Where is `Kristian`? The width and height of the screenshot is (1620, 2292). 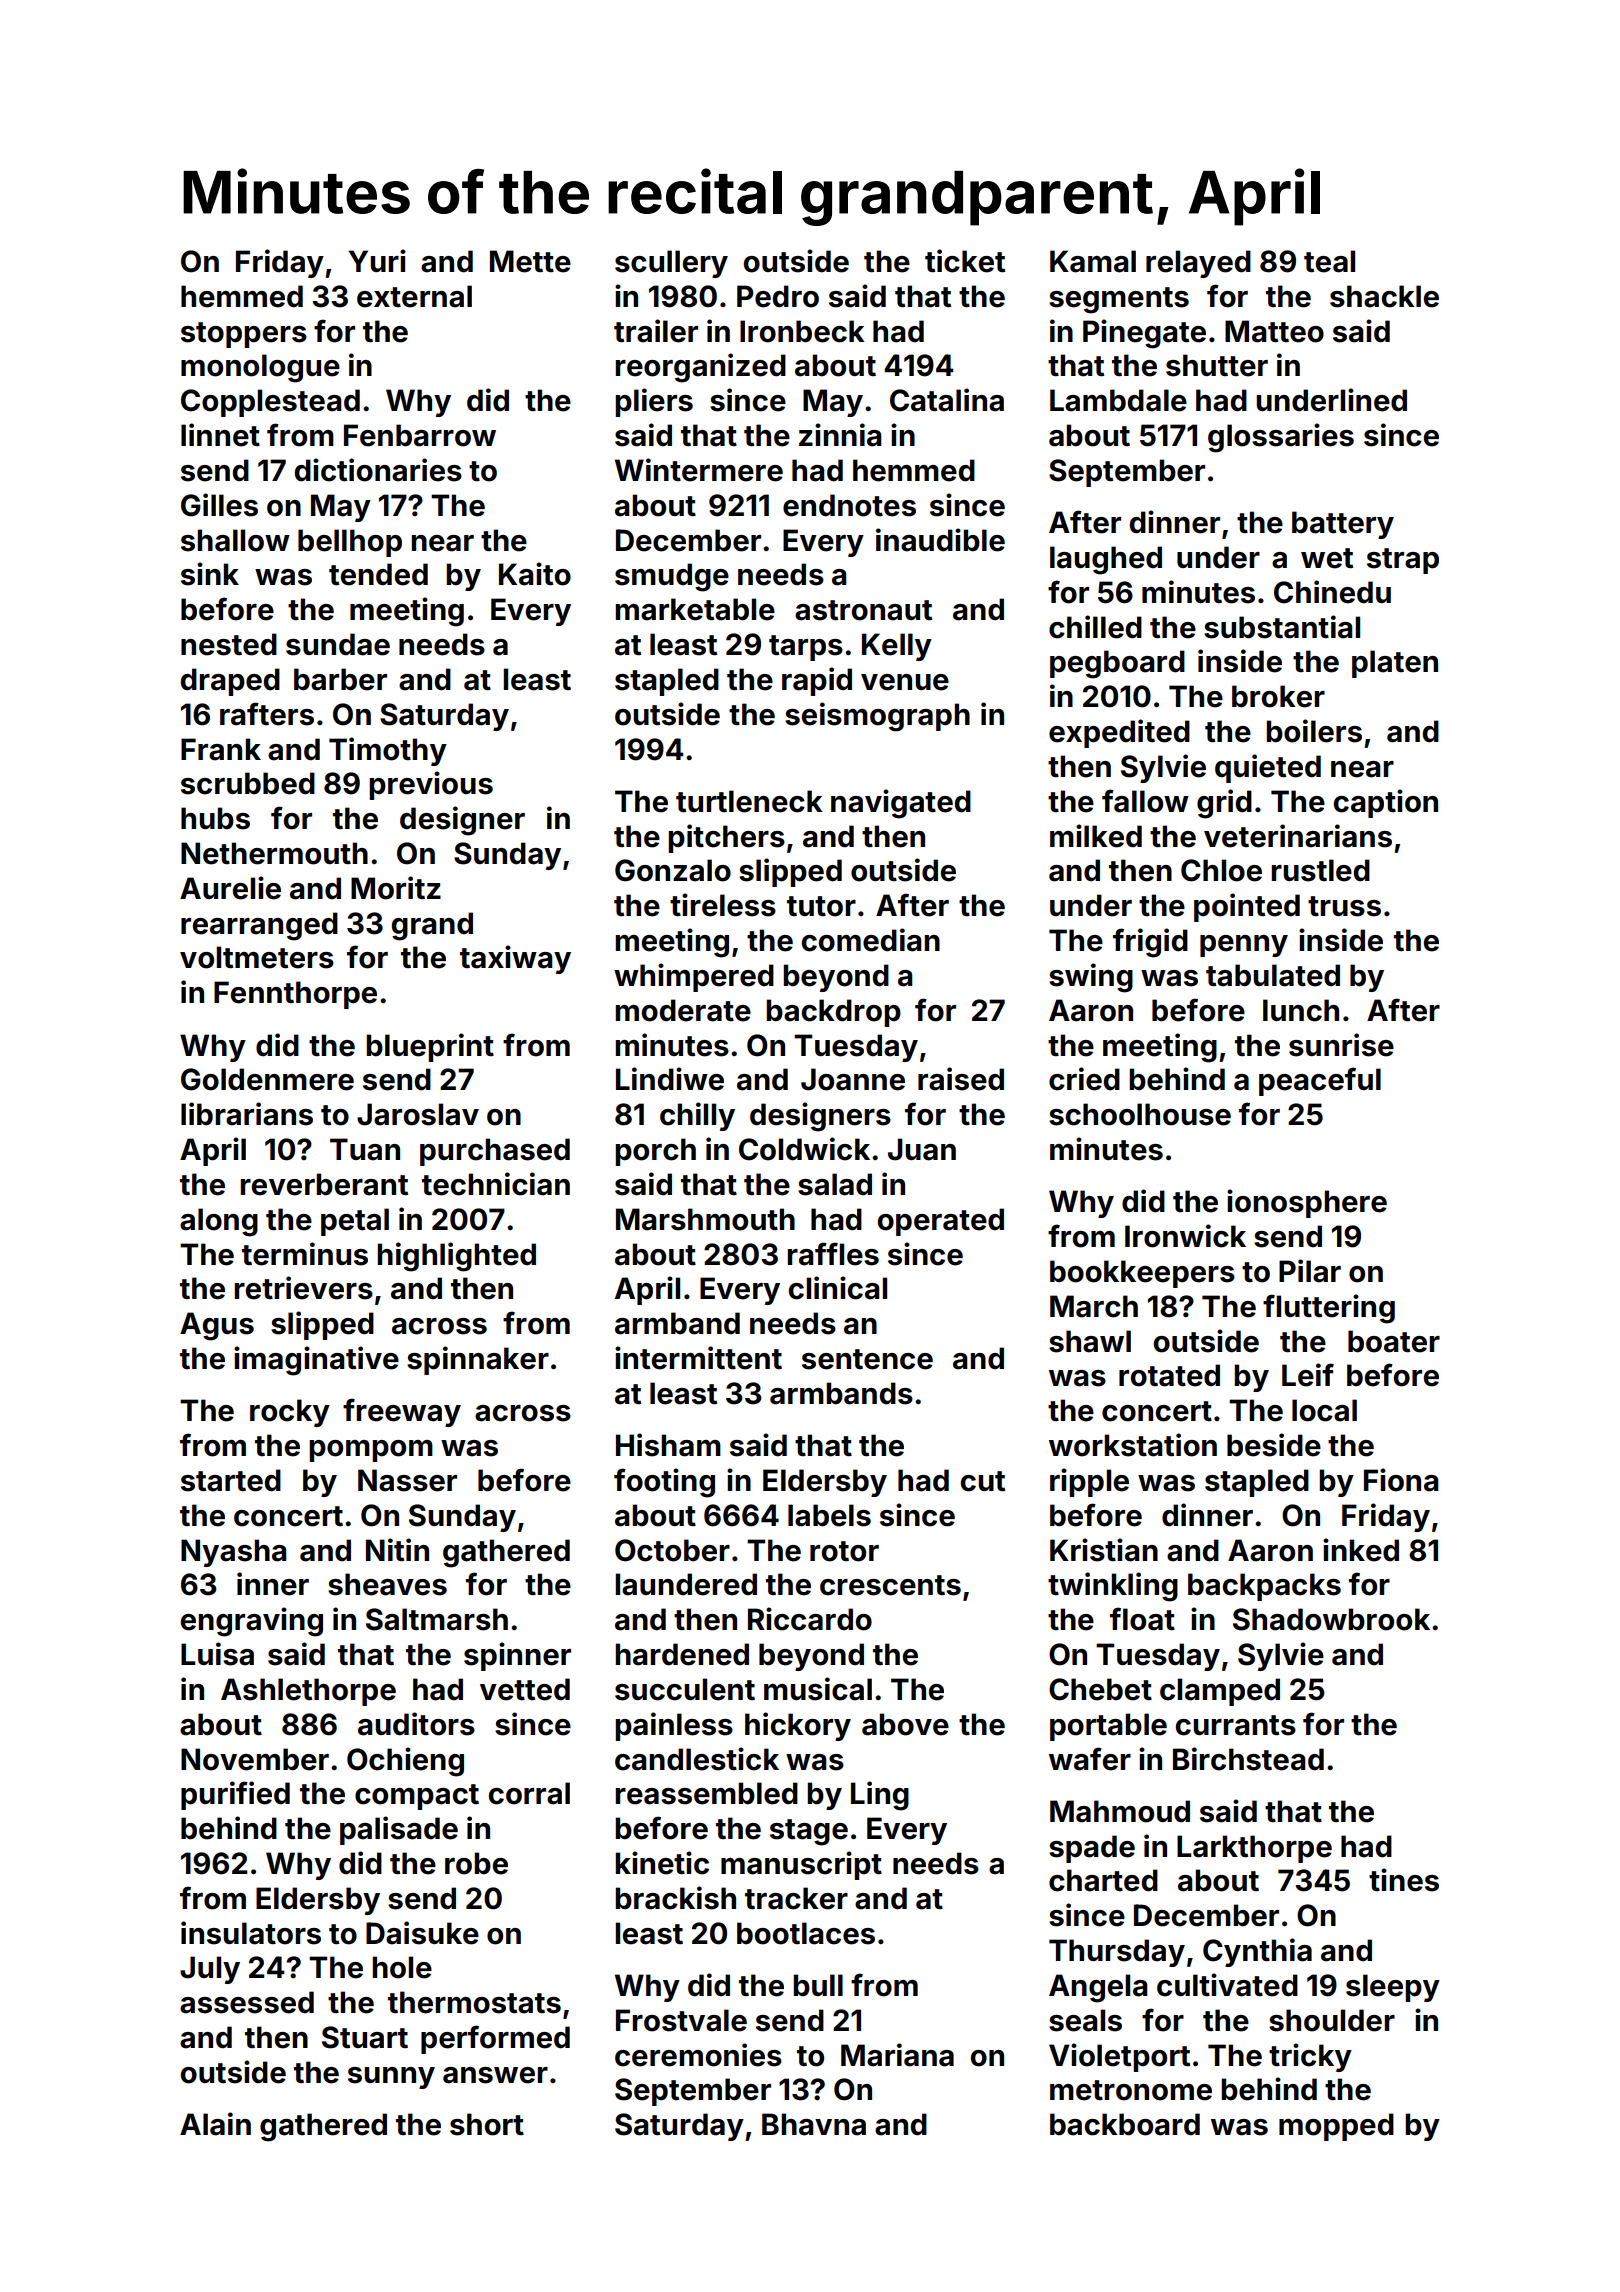 Kristian is located at coordinates (1104, 1550).
